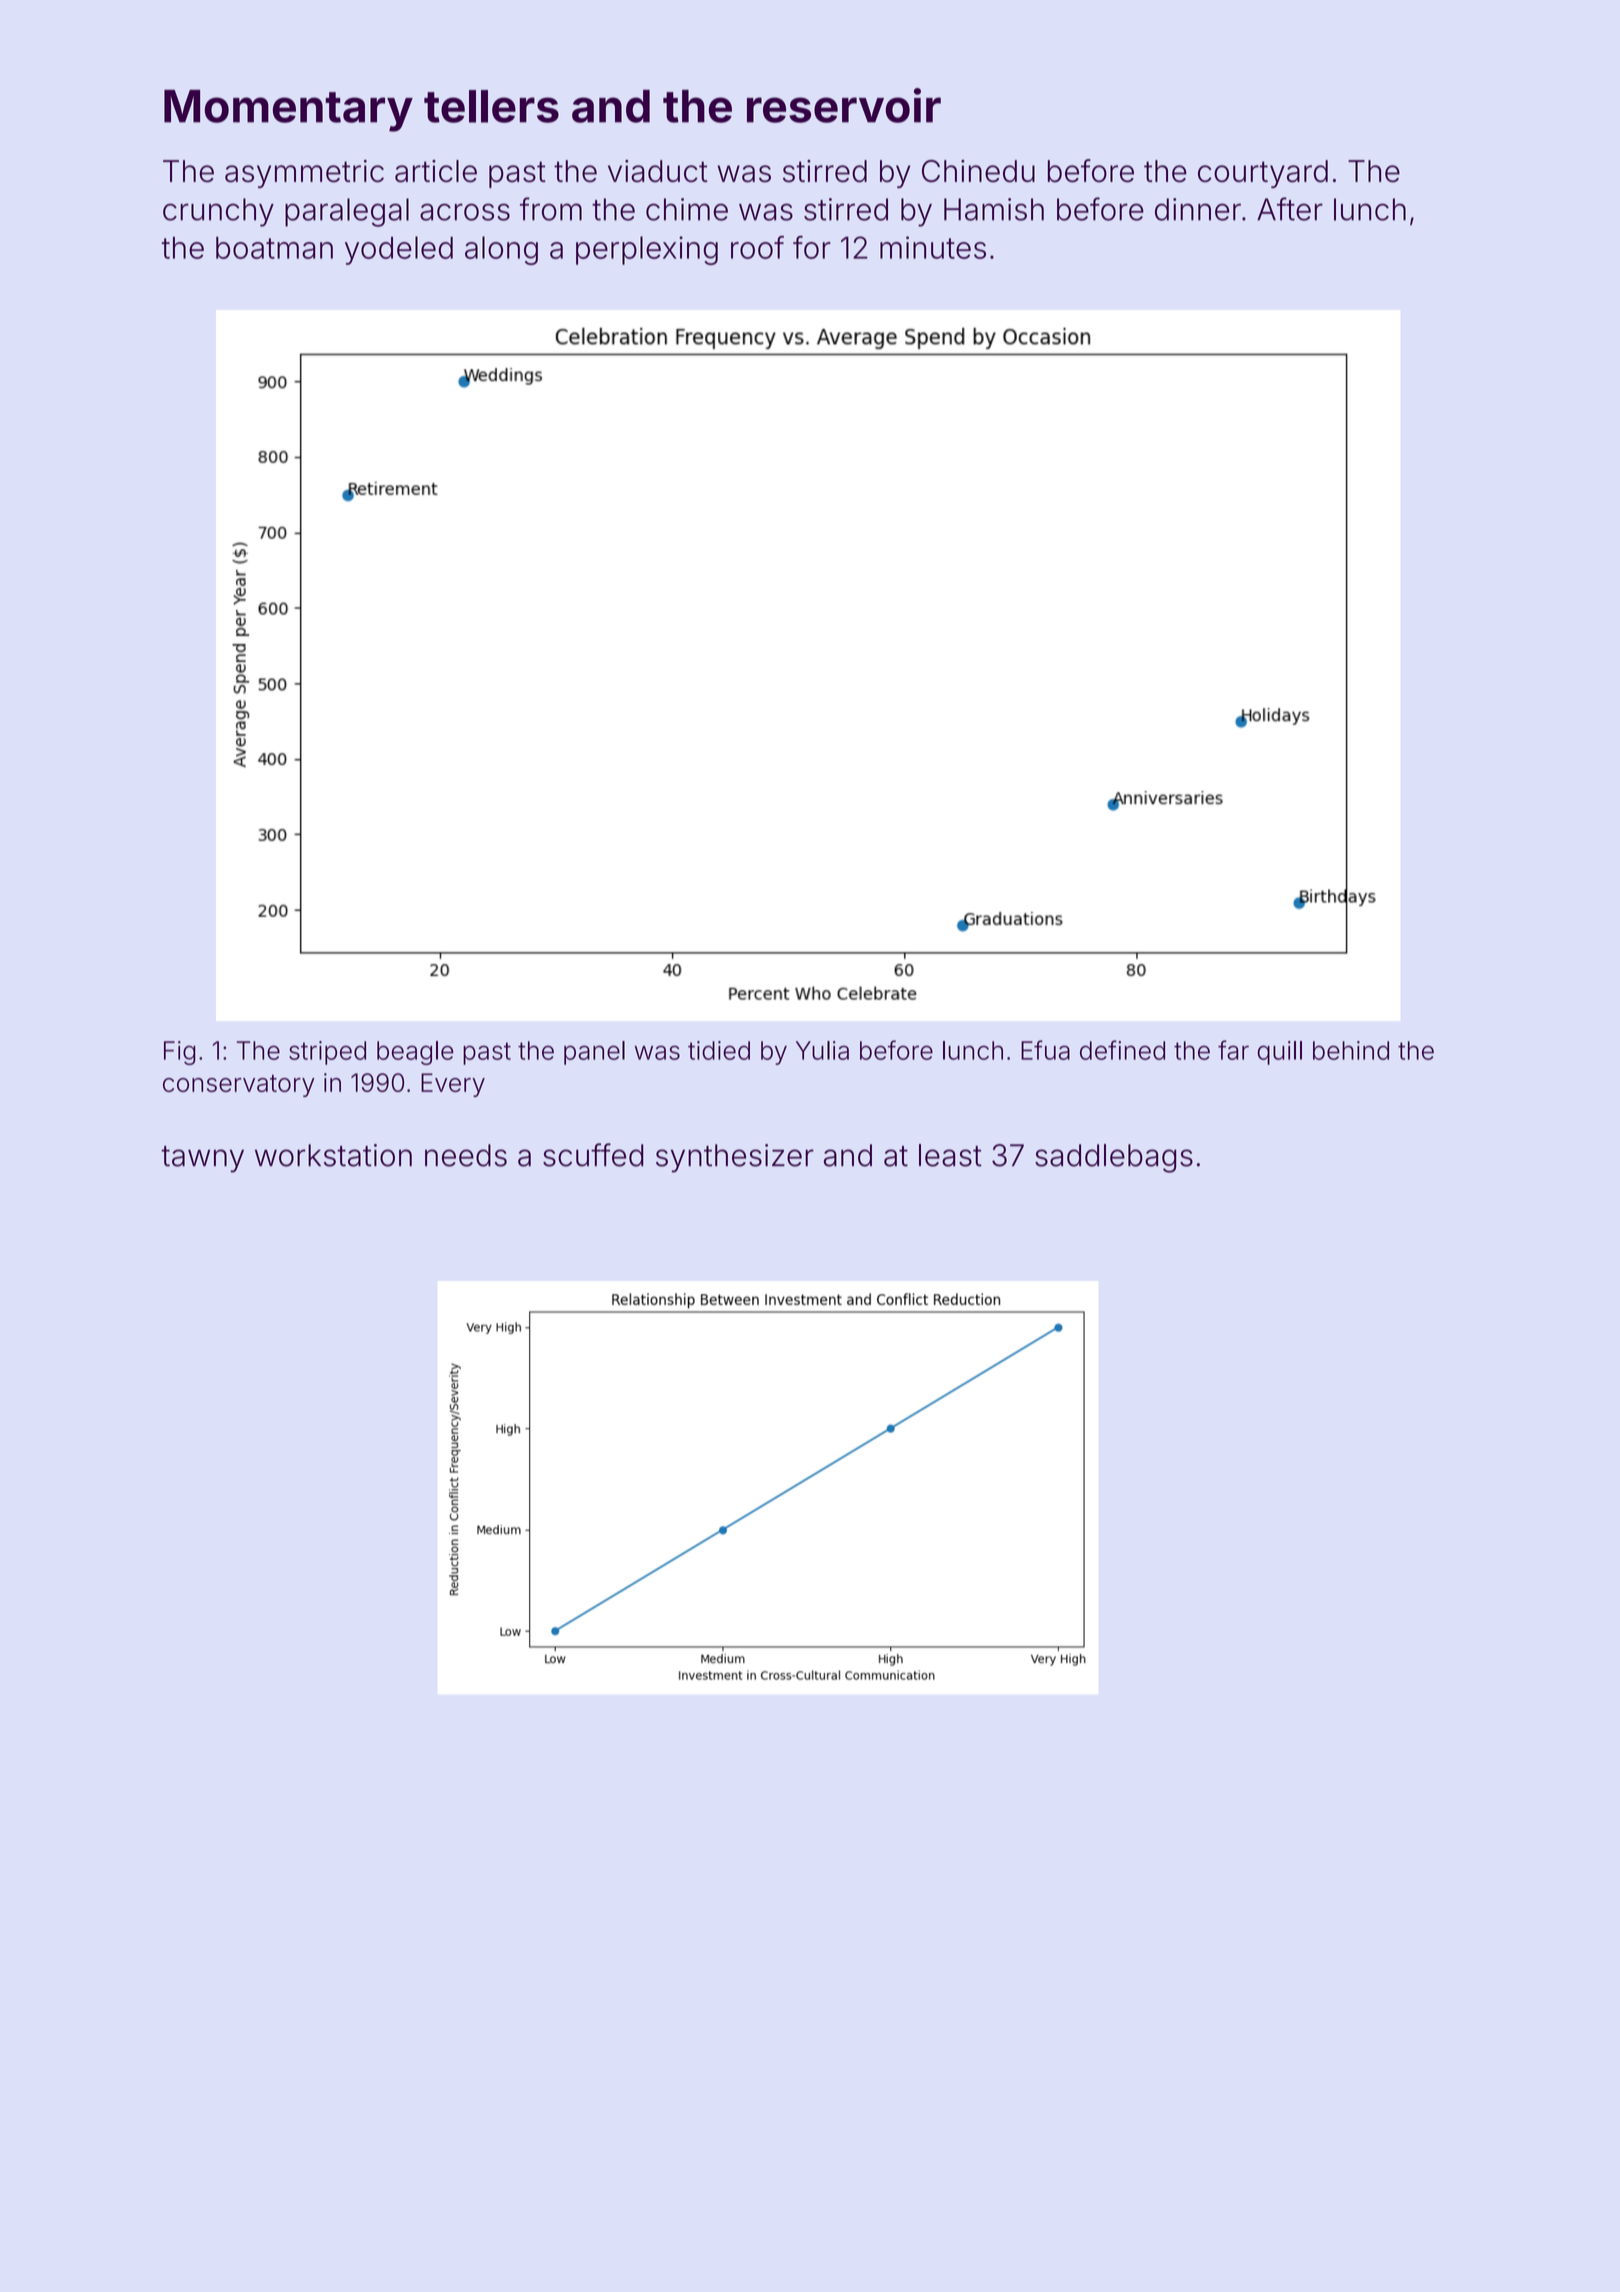 The width and height of the document is (1620, 2292). Describe the element at coordinates (1351, 1050) in the document. I see `behind` at that location.
